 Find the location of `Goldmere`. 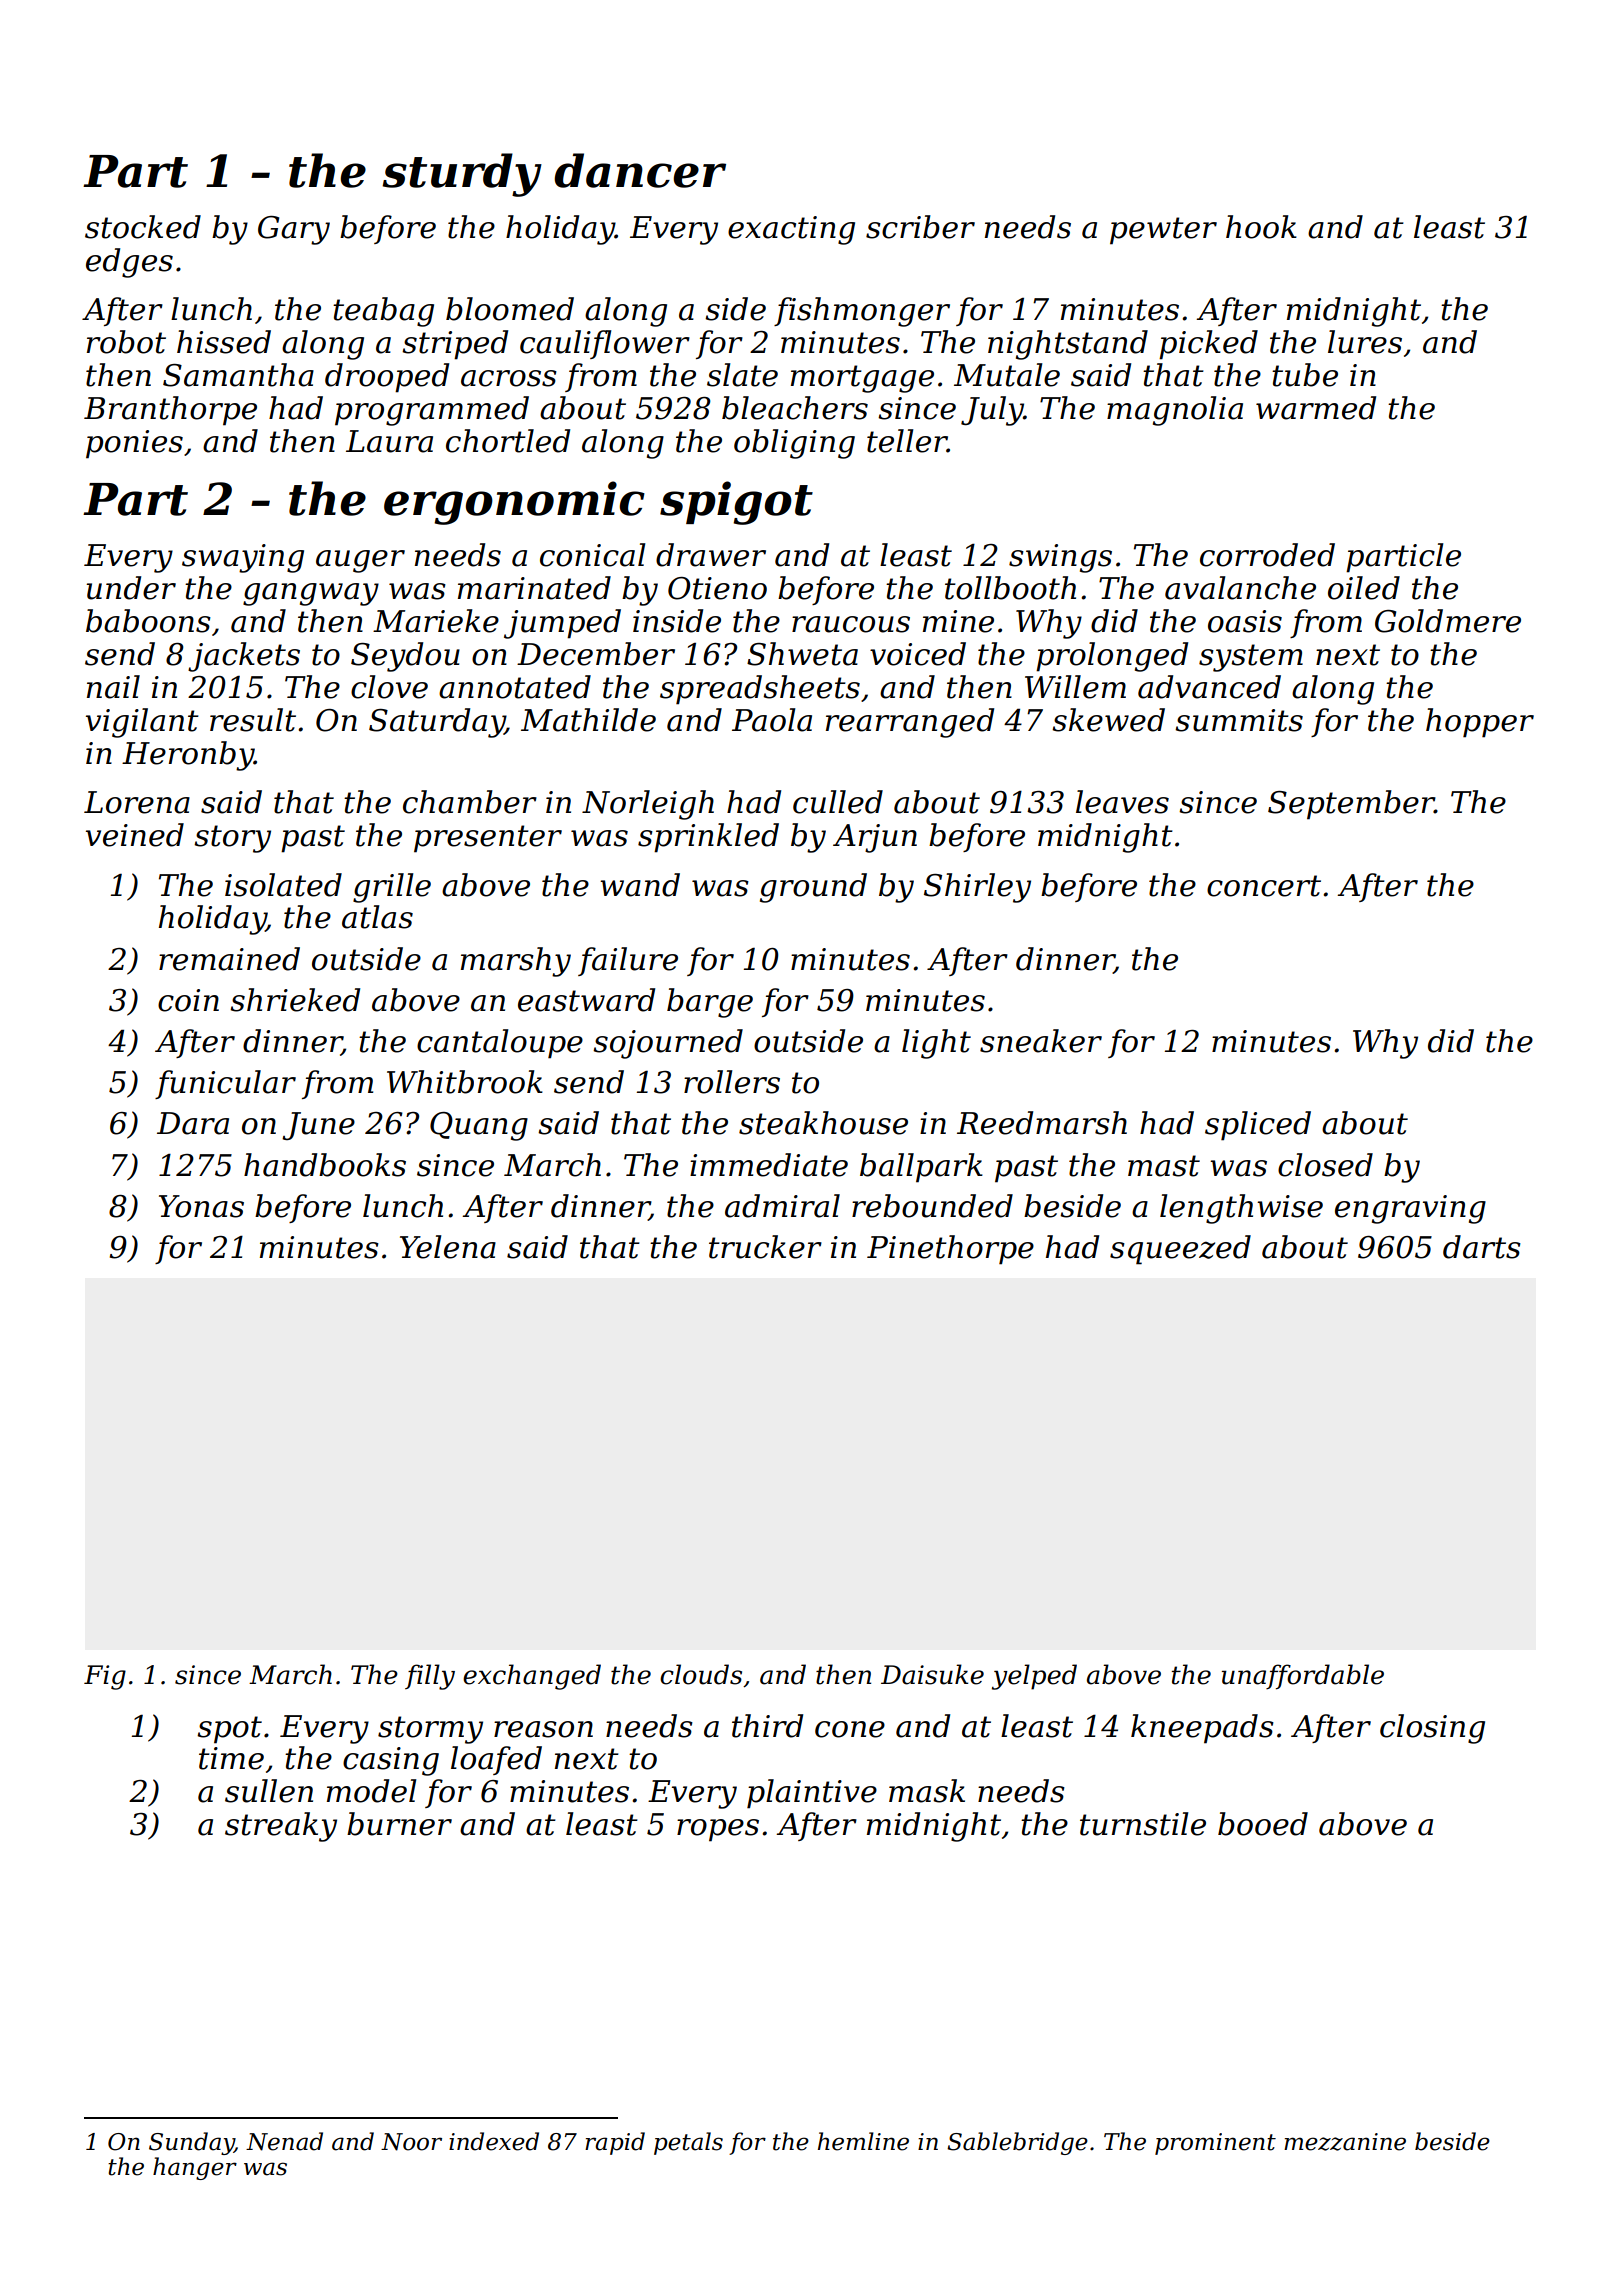

Goldmere is located at coordinates (1448, 621).
